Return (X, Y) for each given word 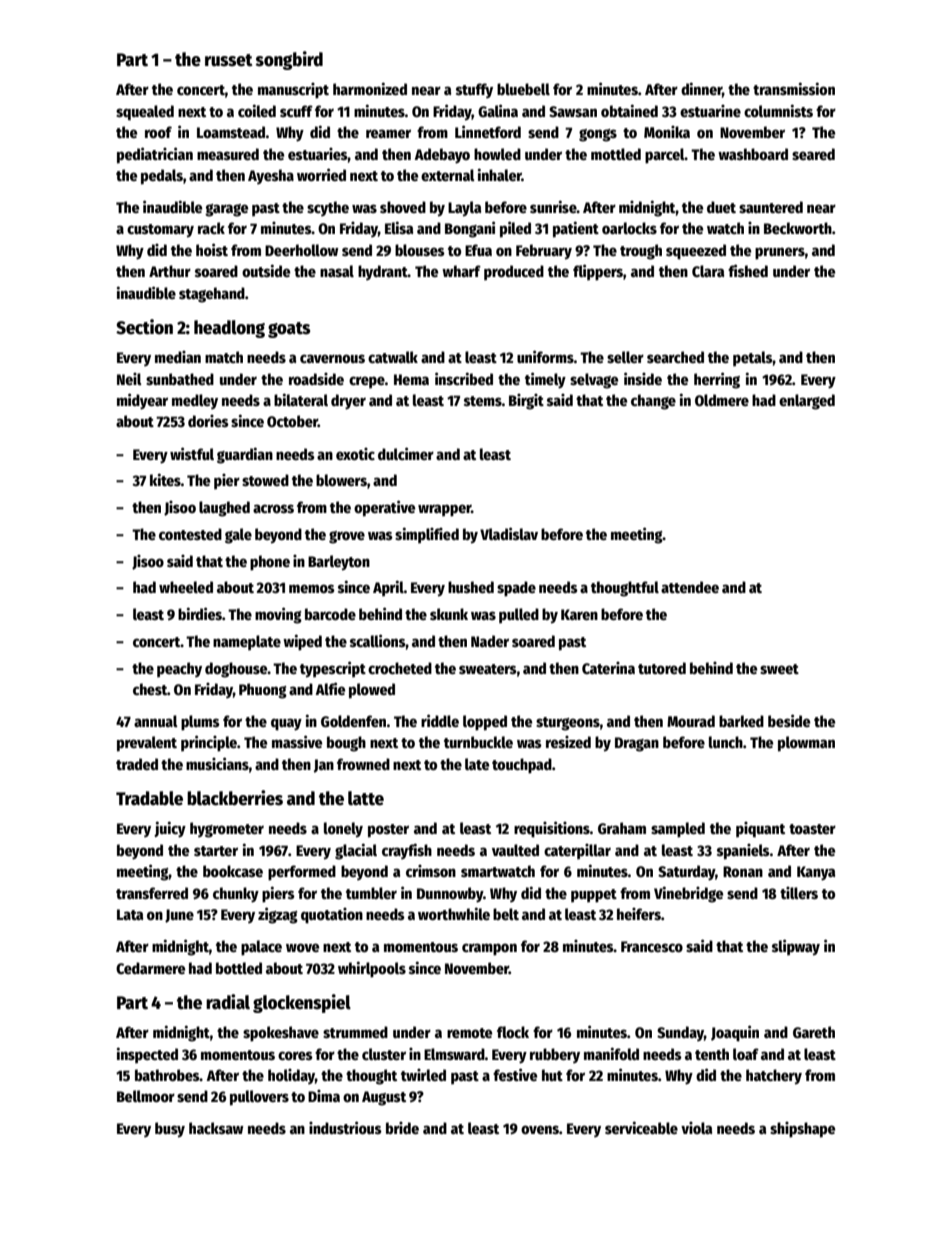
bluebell (523, 89)
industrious (345, 1127)
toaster (812, 829)
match (224, 357)
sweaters (488, 669)
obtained (629, 110)
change (653, 402)
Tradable (149, 798)
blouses (420, 250)
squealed (145, 113)
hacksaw (216, 1128)
